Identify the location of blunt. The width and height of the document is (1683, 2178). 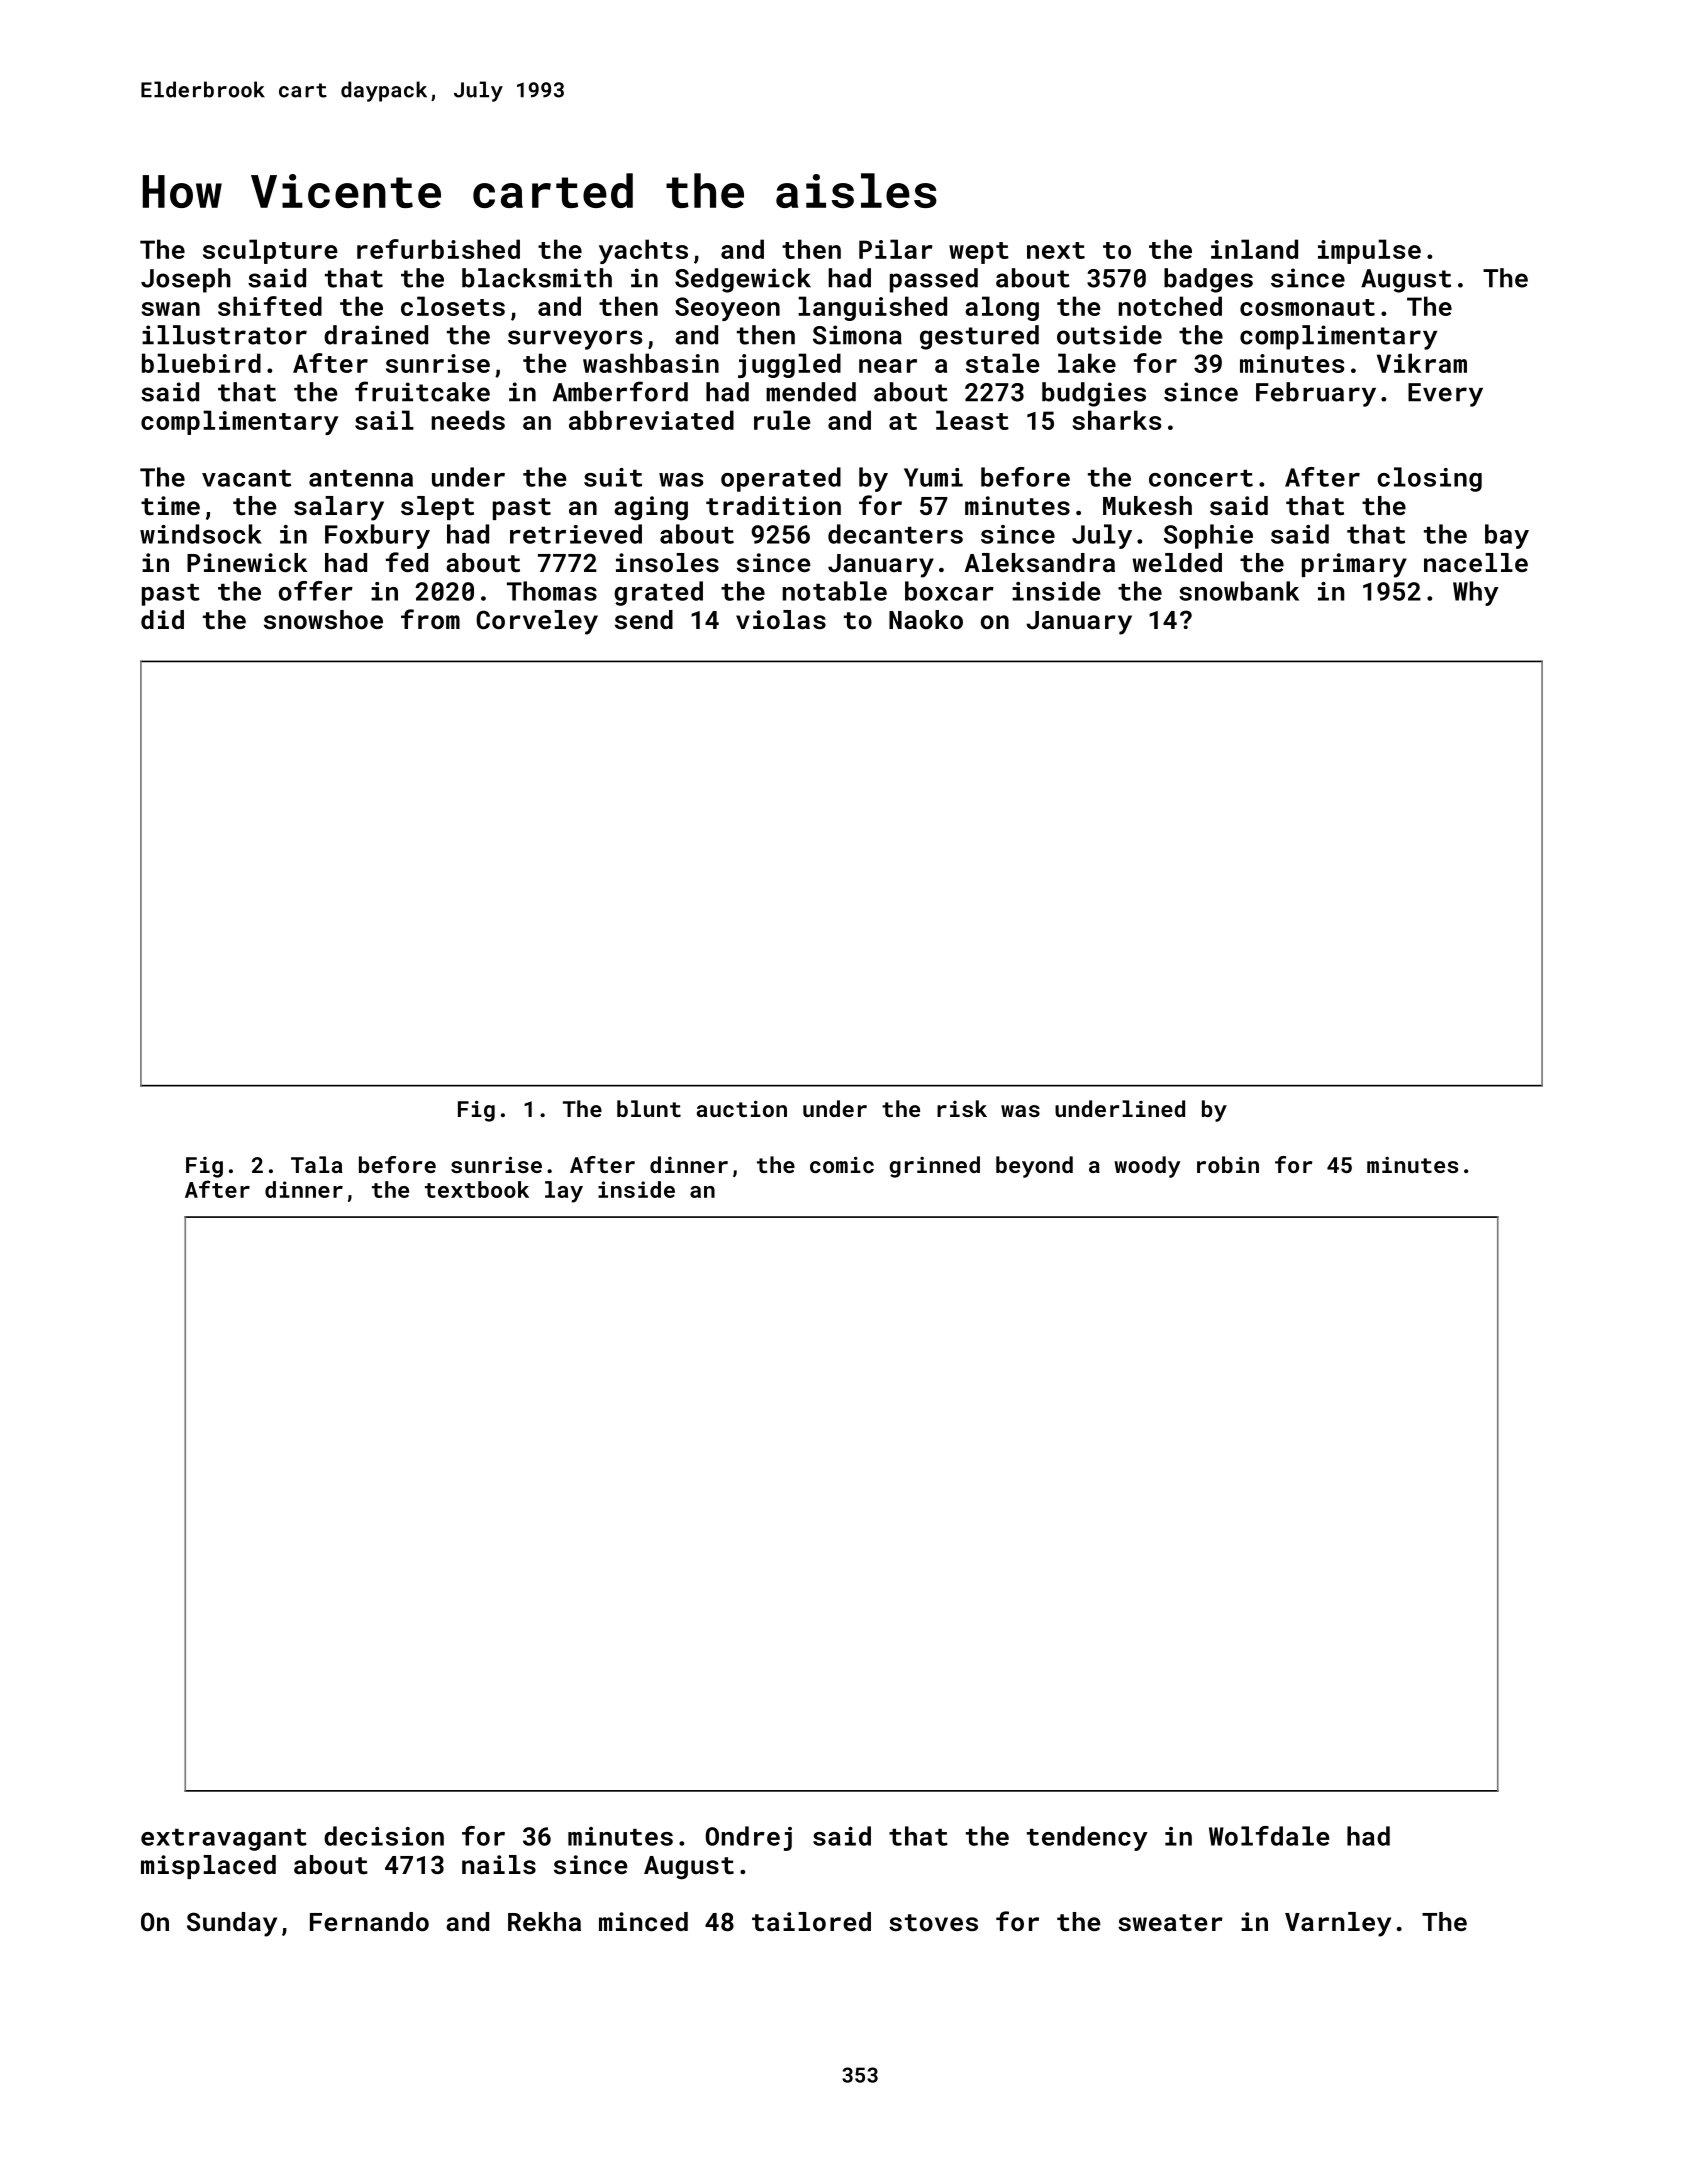
(649, 1108).
